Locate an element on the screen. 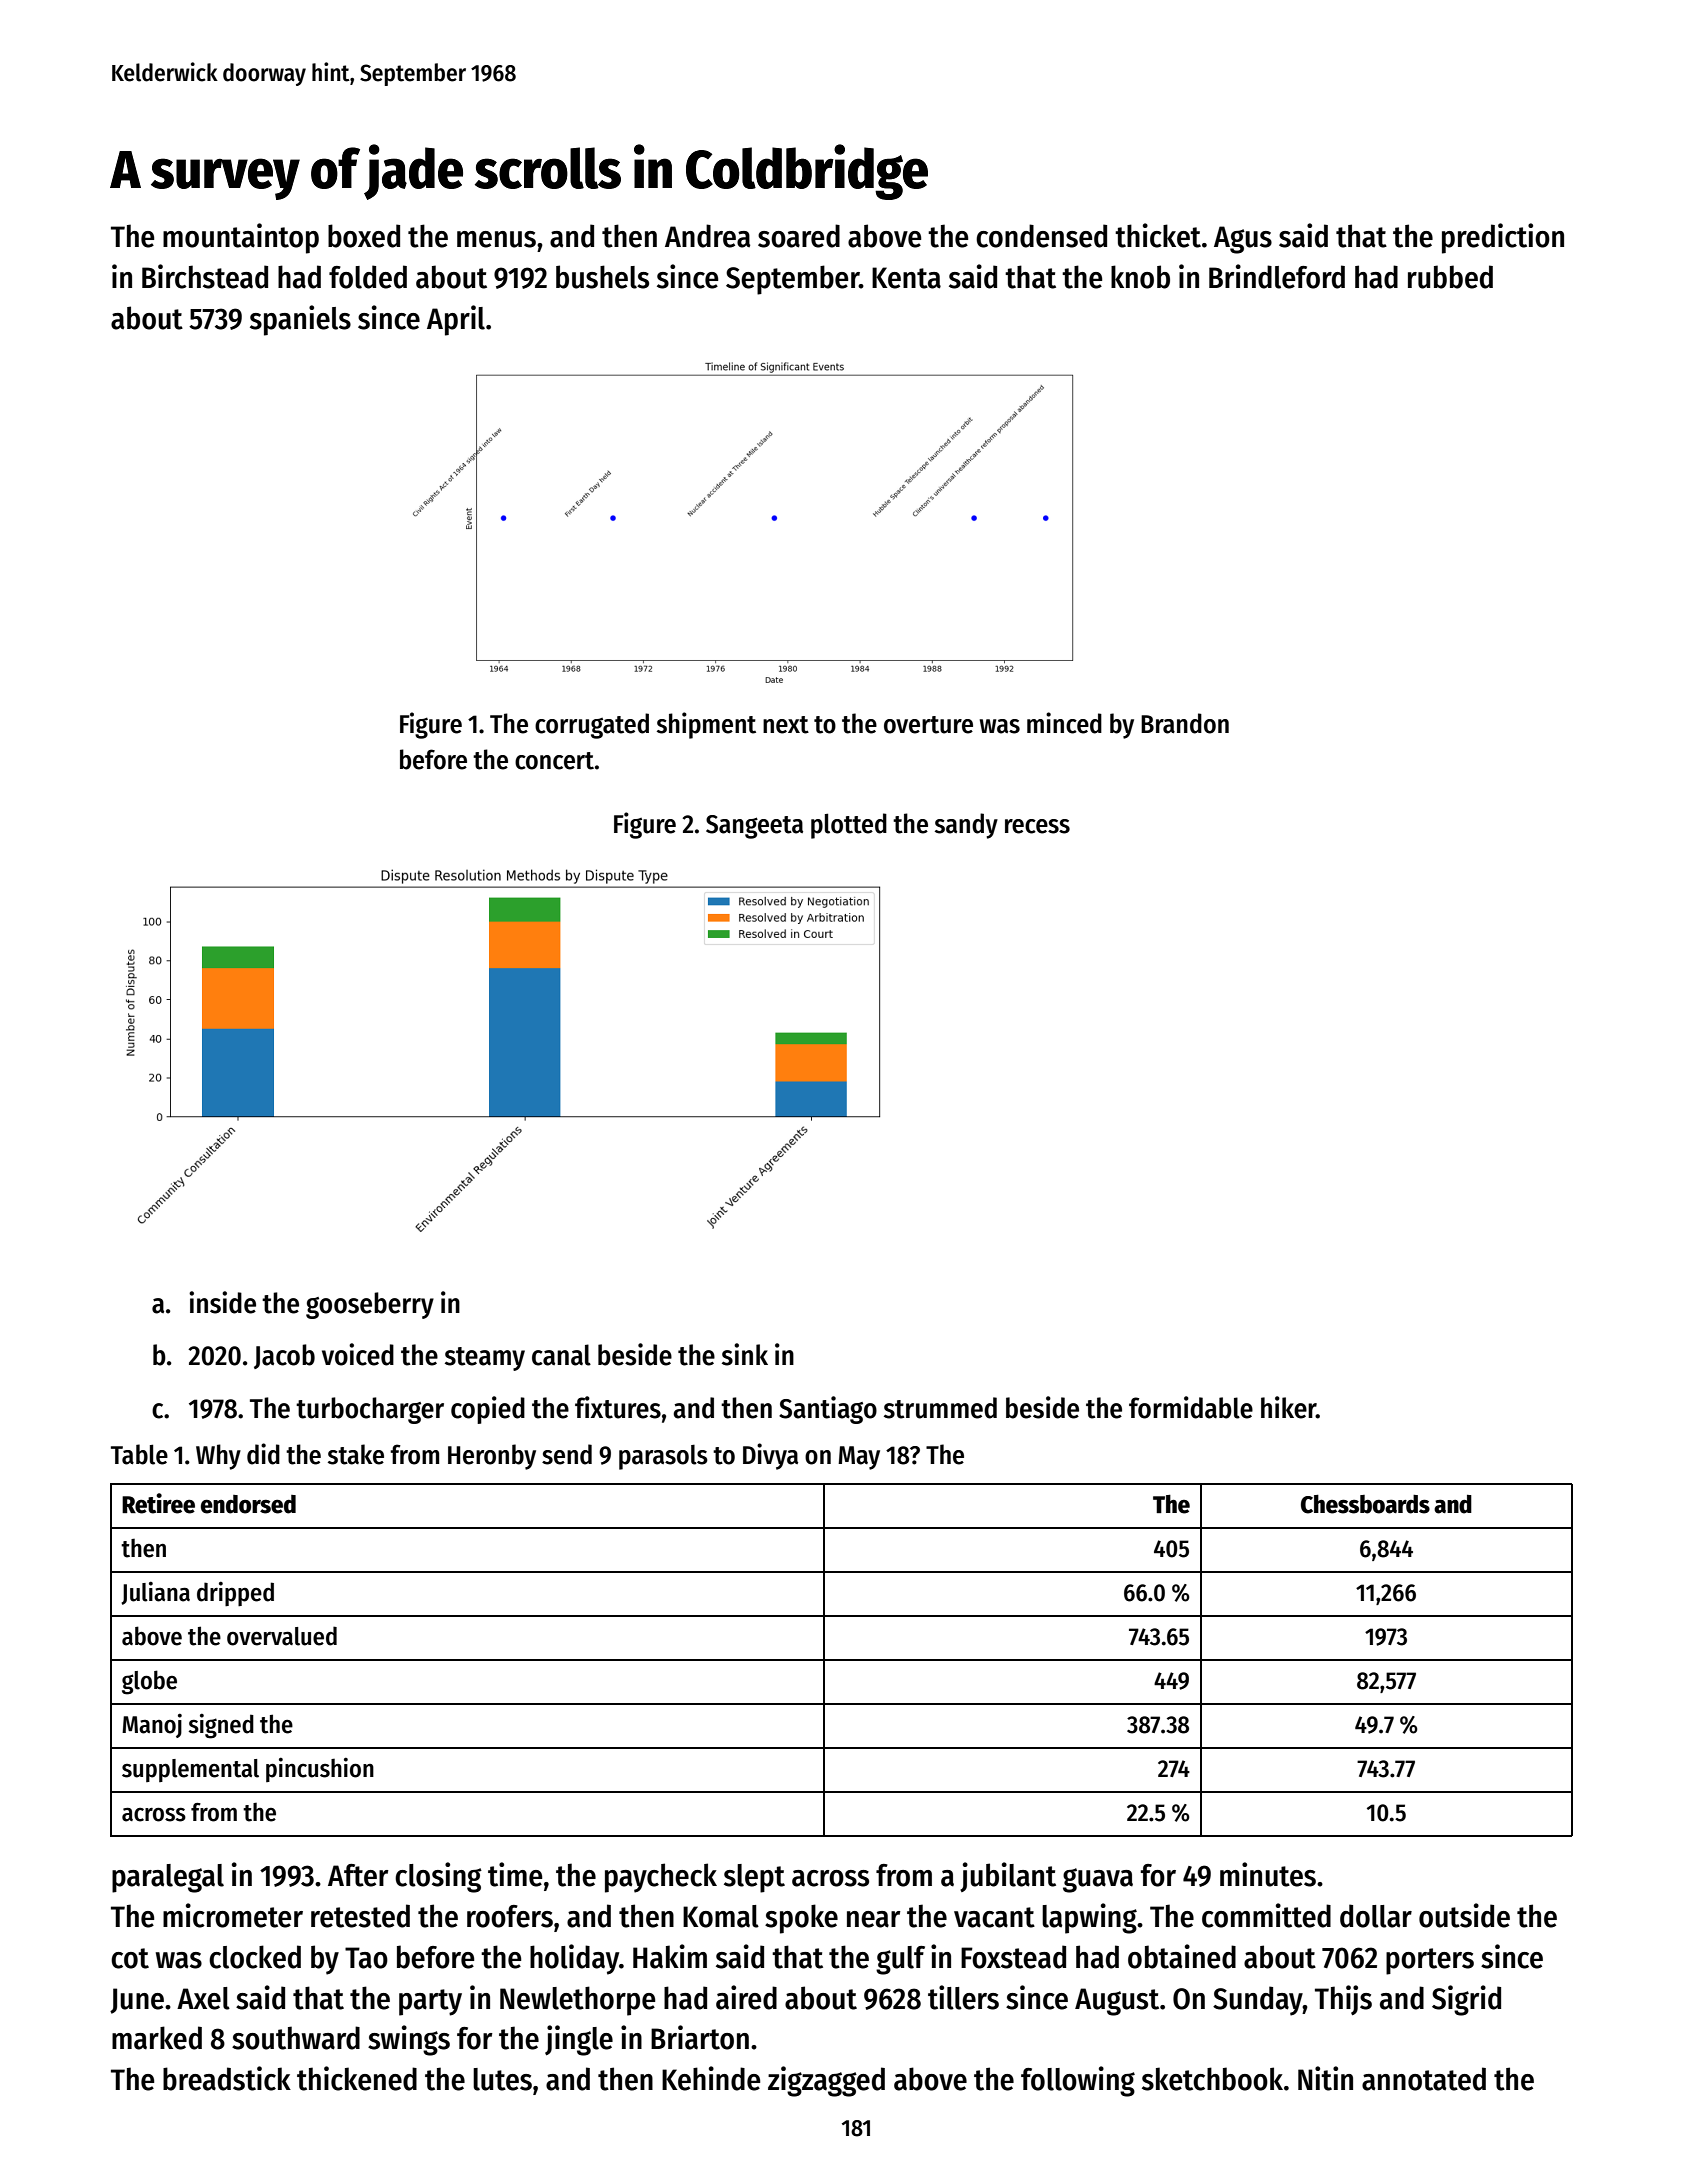 The height and width of the screenshot is (2178, 1683). paralegal is located at coordinates (168, 1878).
